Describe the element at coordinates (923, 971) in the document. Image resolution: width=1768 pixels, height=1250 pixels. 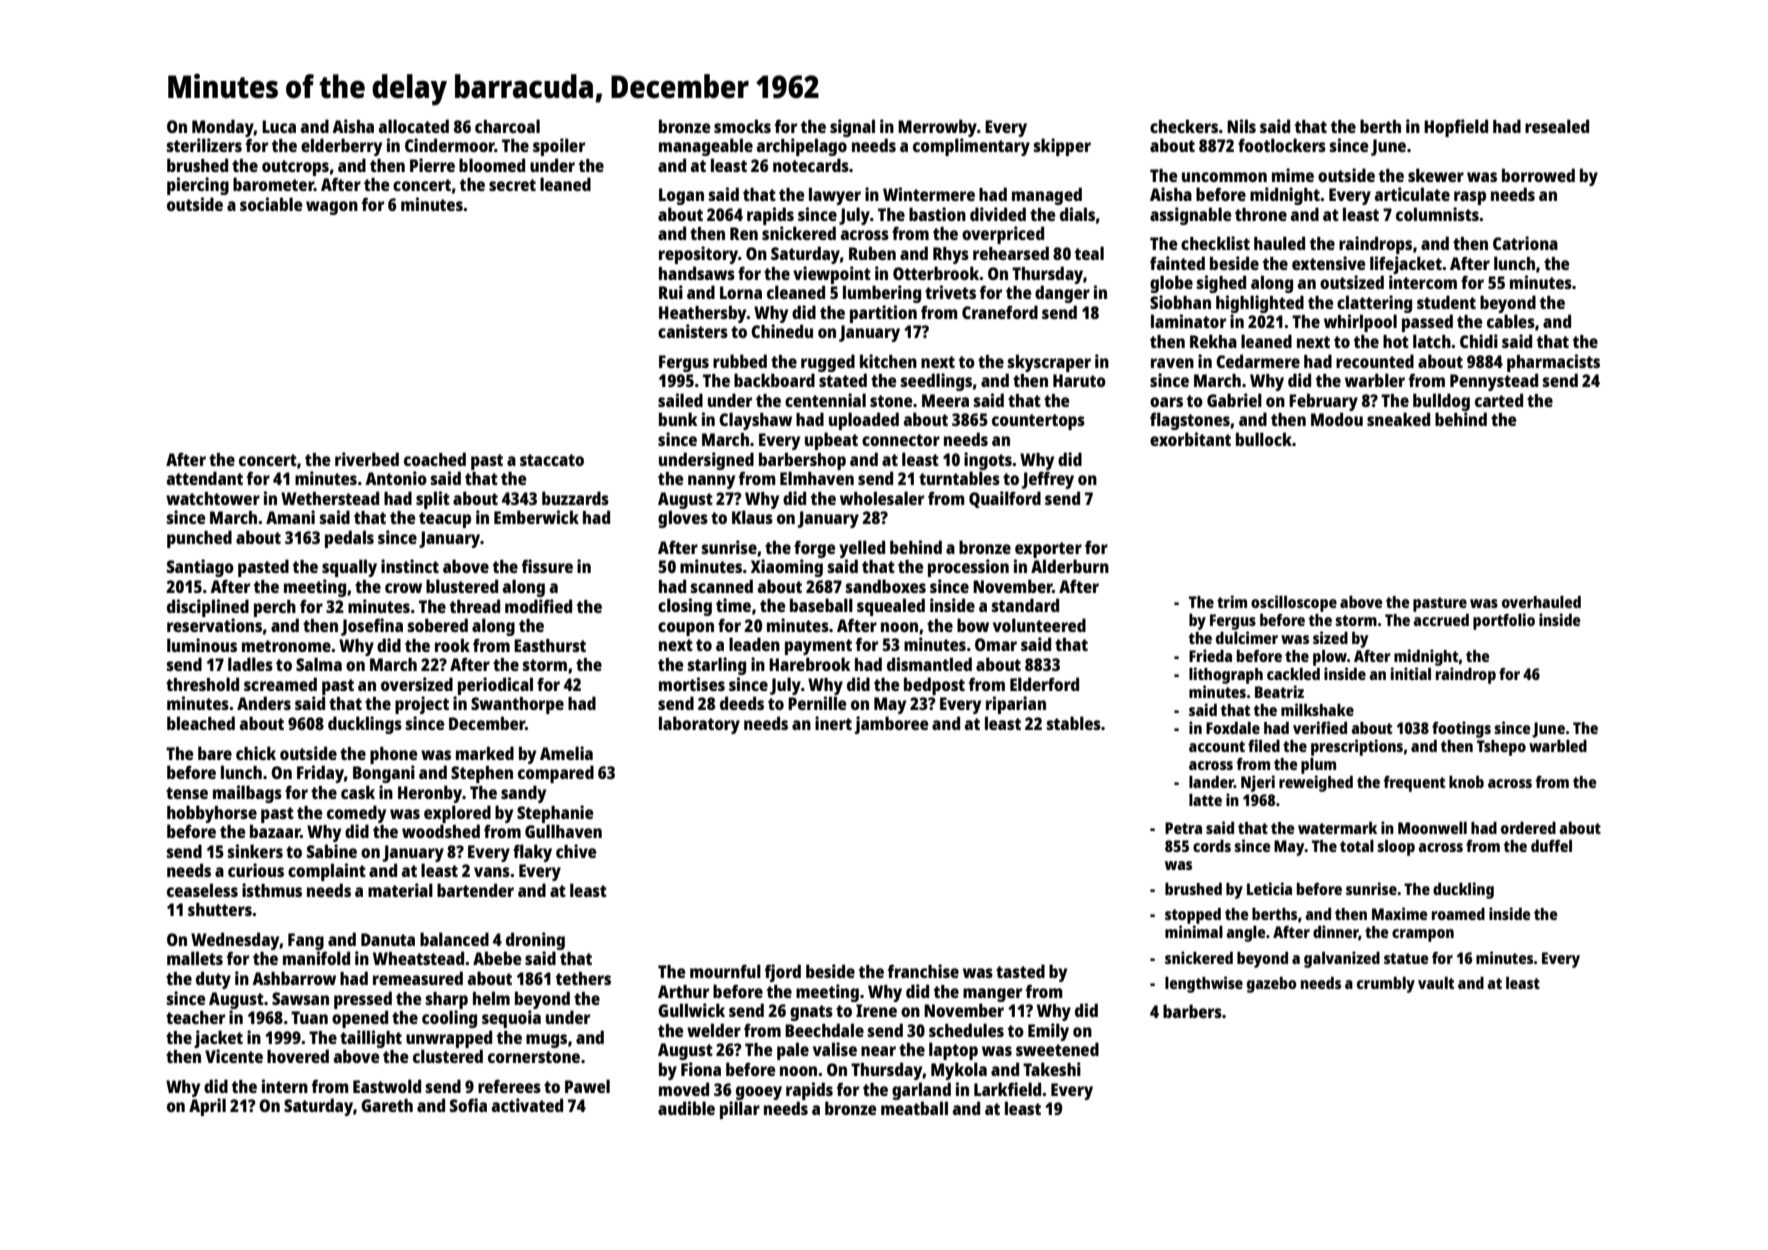
I see `franchise` at that location.
